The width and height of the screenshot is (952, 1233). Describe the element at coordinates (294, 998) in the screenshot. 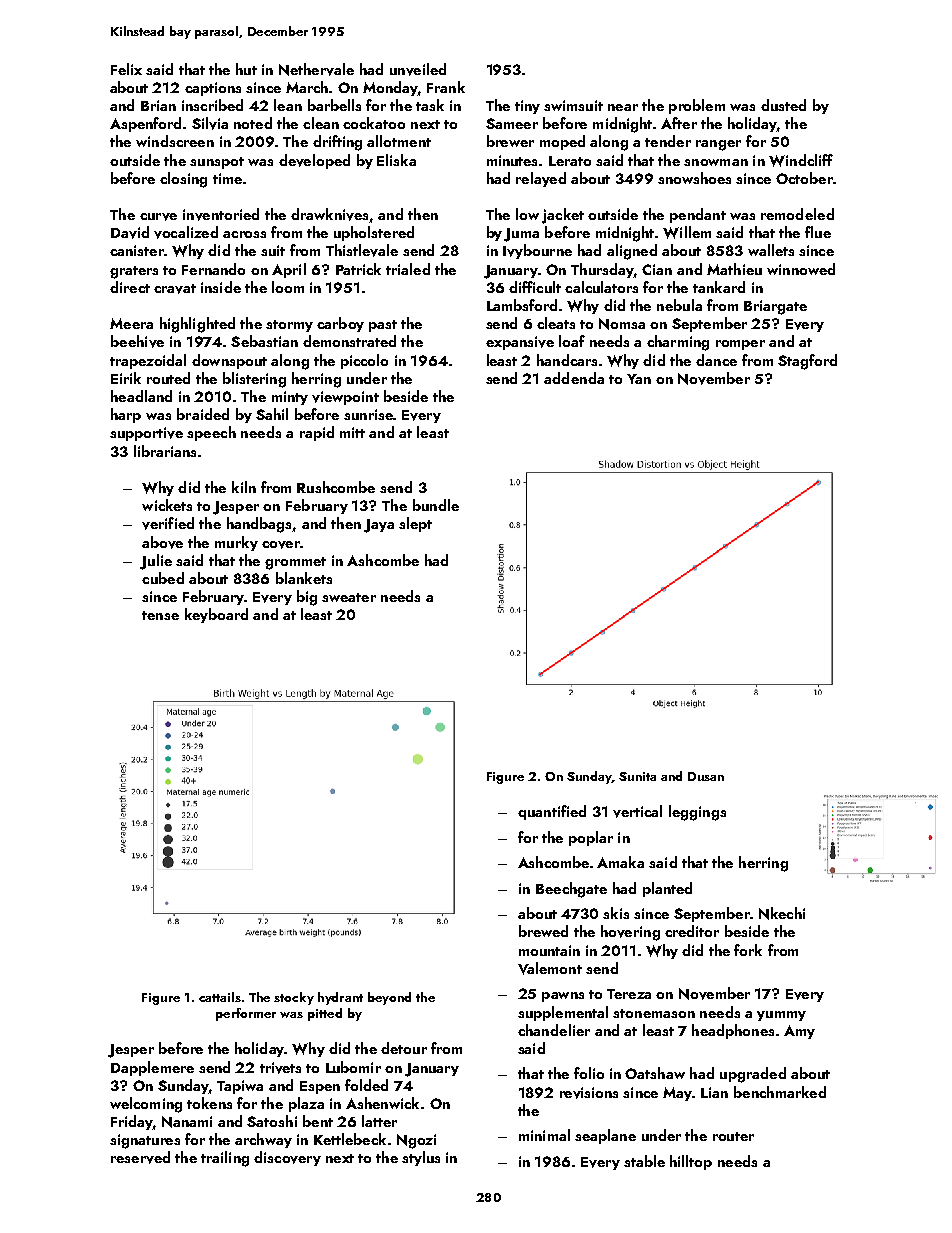

I see `stocky` at that location.
